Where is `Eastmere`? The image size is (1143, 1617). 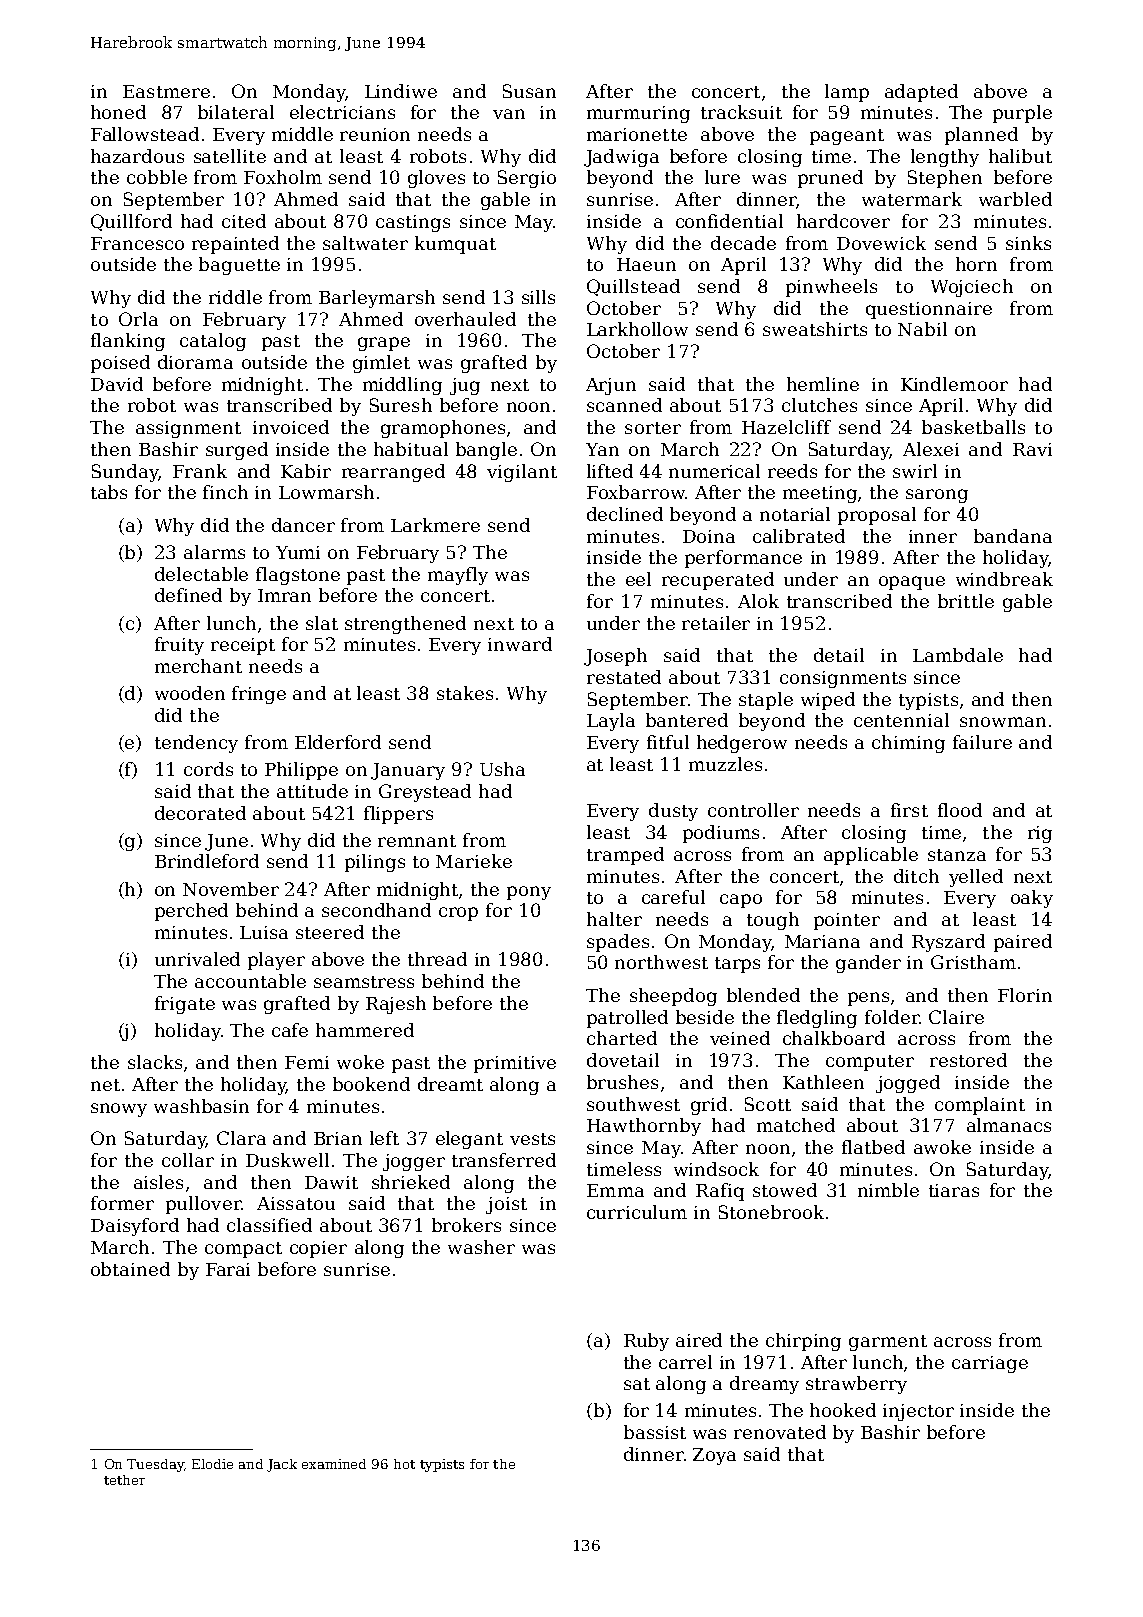 Eastmere is located at coordinates (166, 91).
